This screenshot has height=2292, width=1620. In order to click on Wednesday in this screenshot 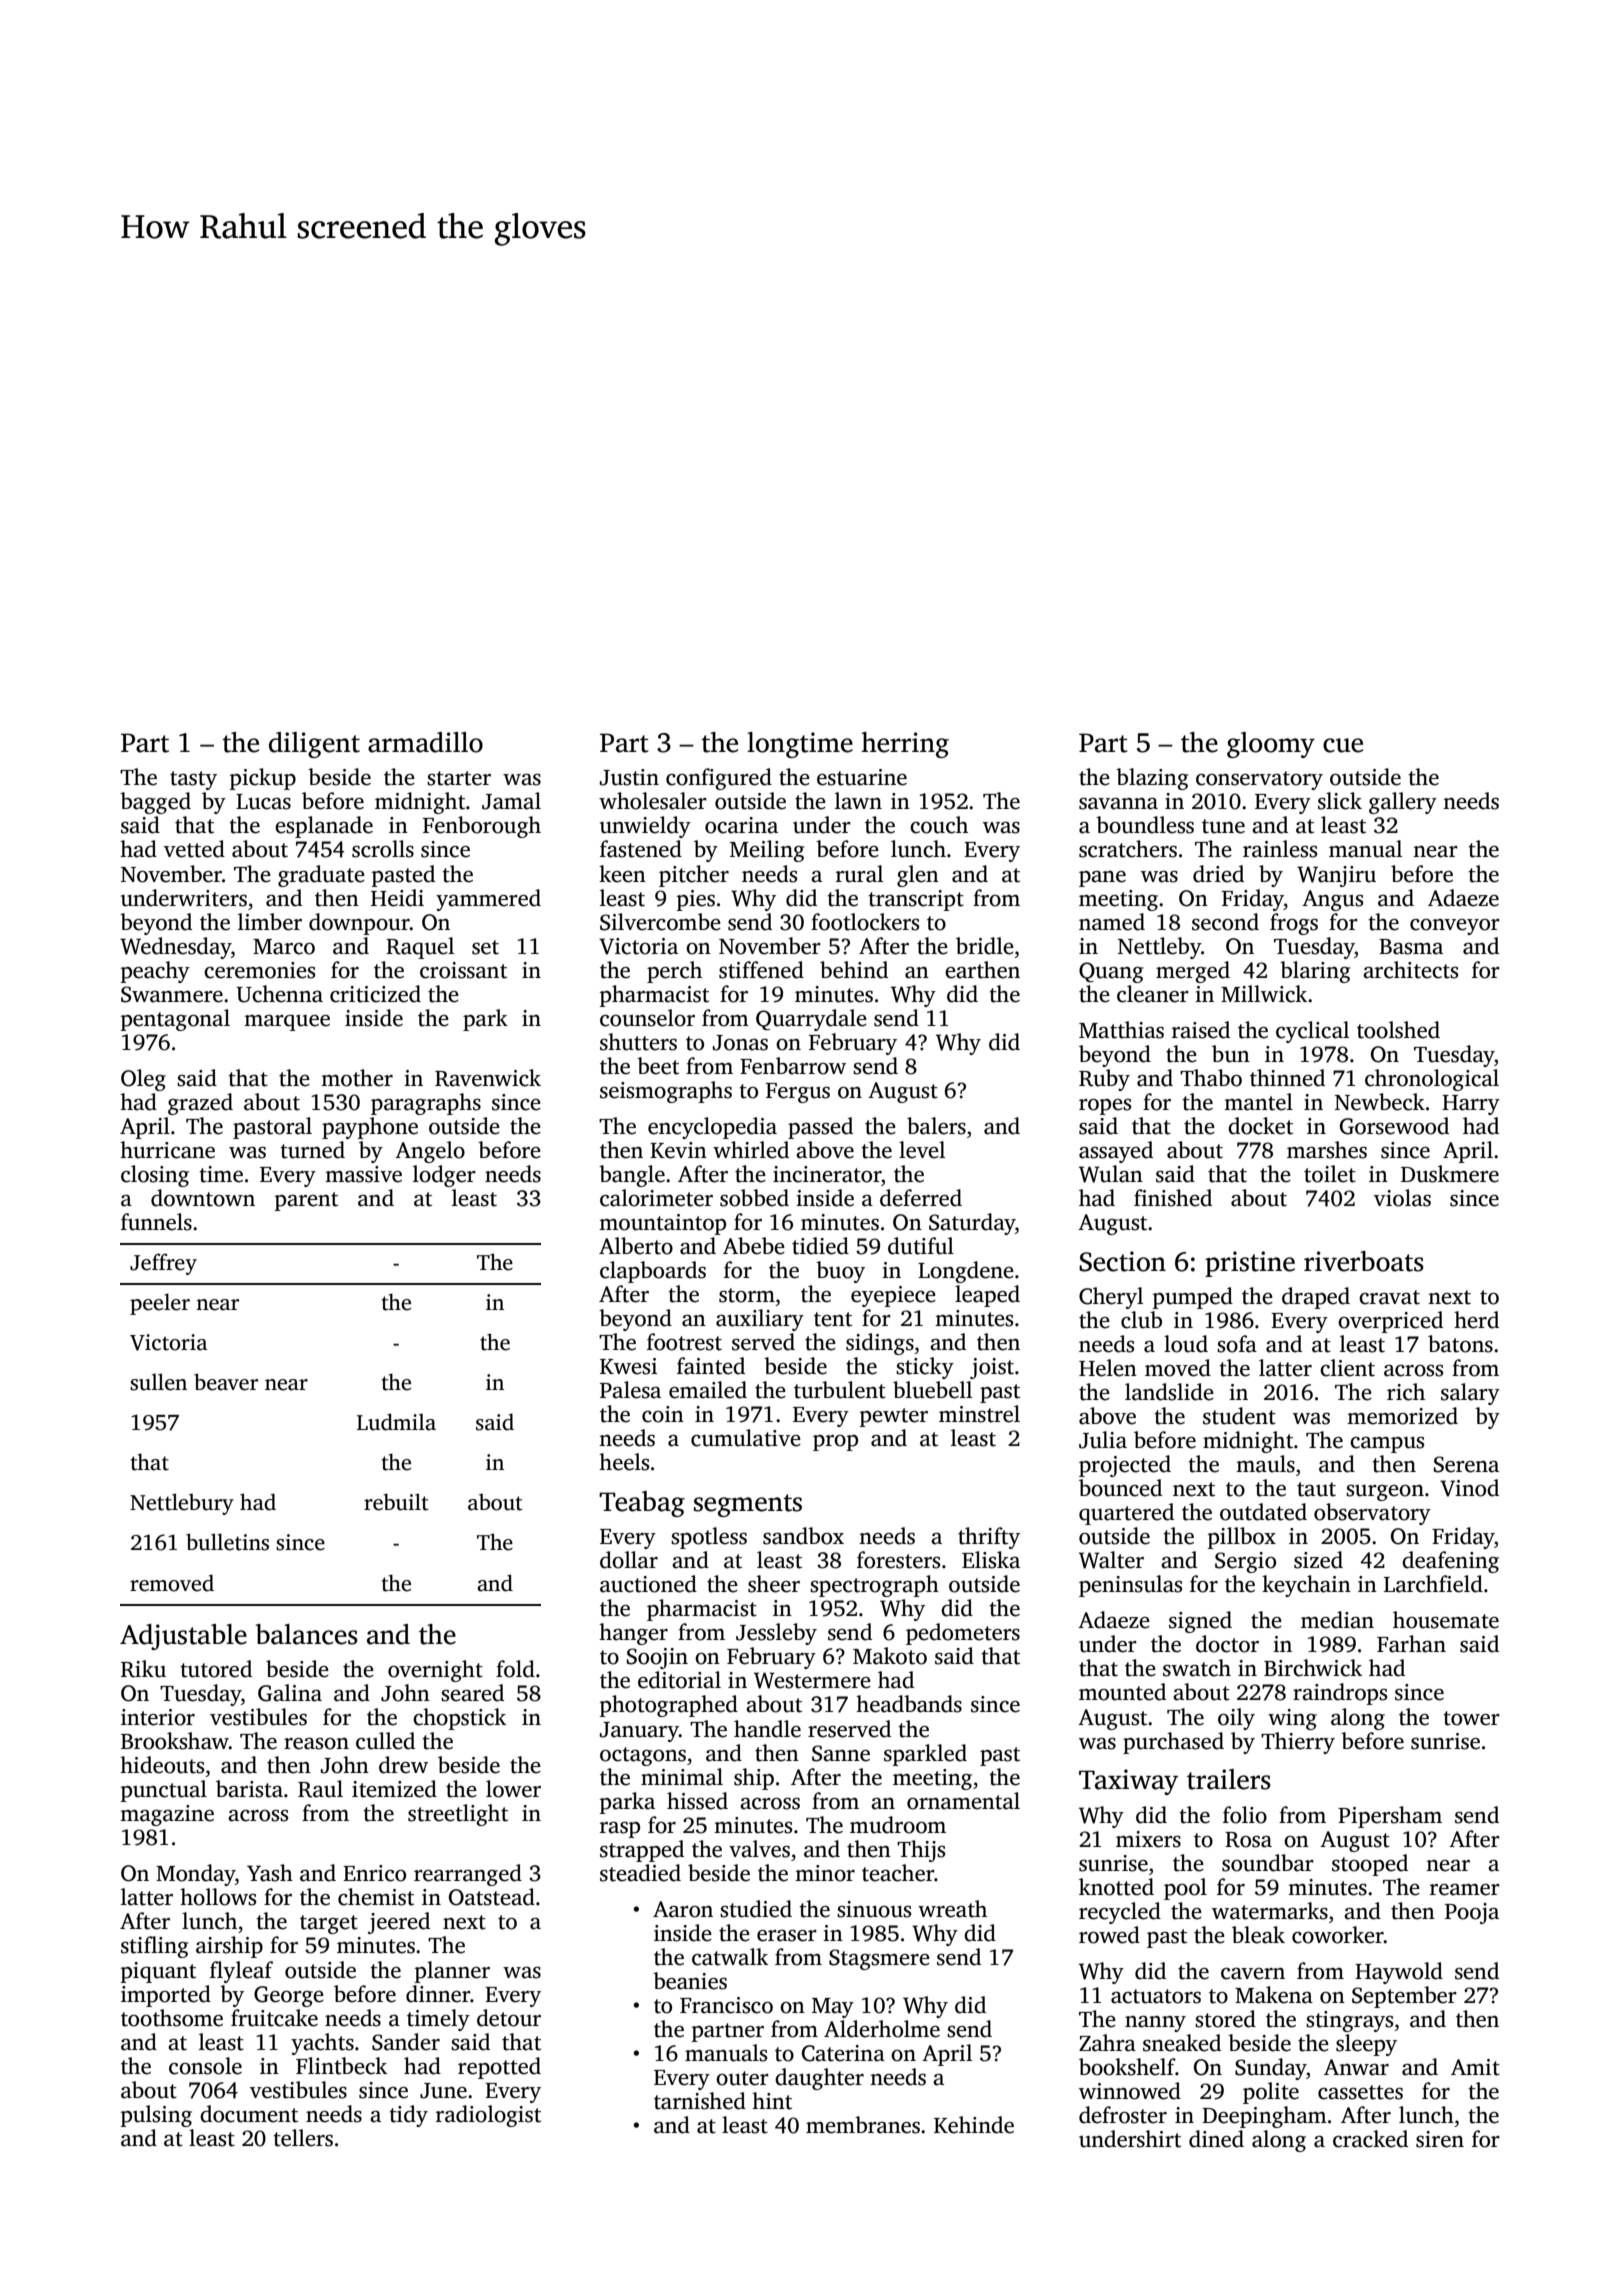, I will do `click(175, 948)`.
